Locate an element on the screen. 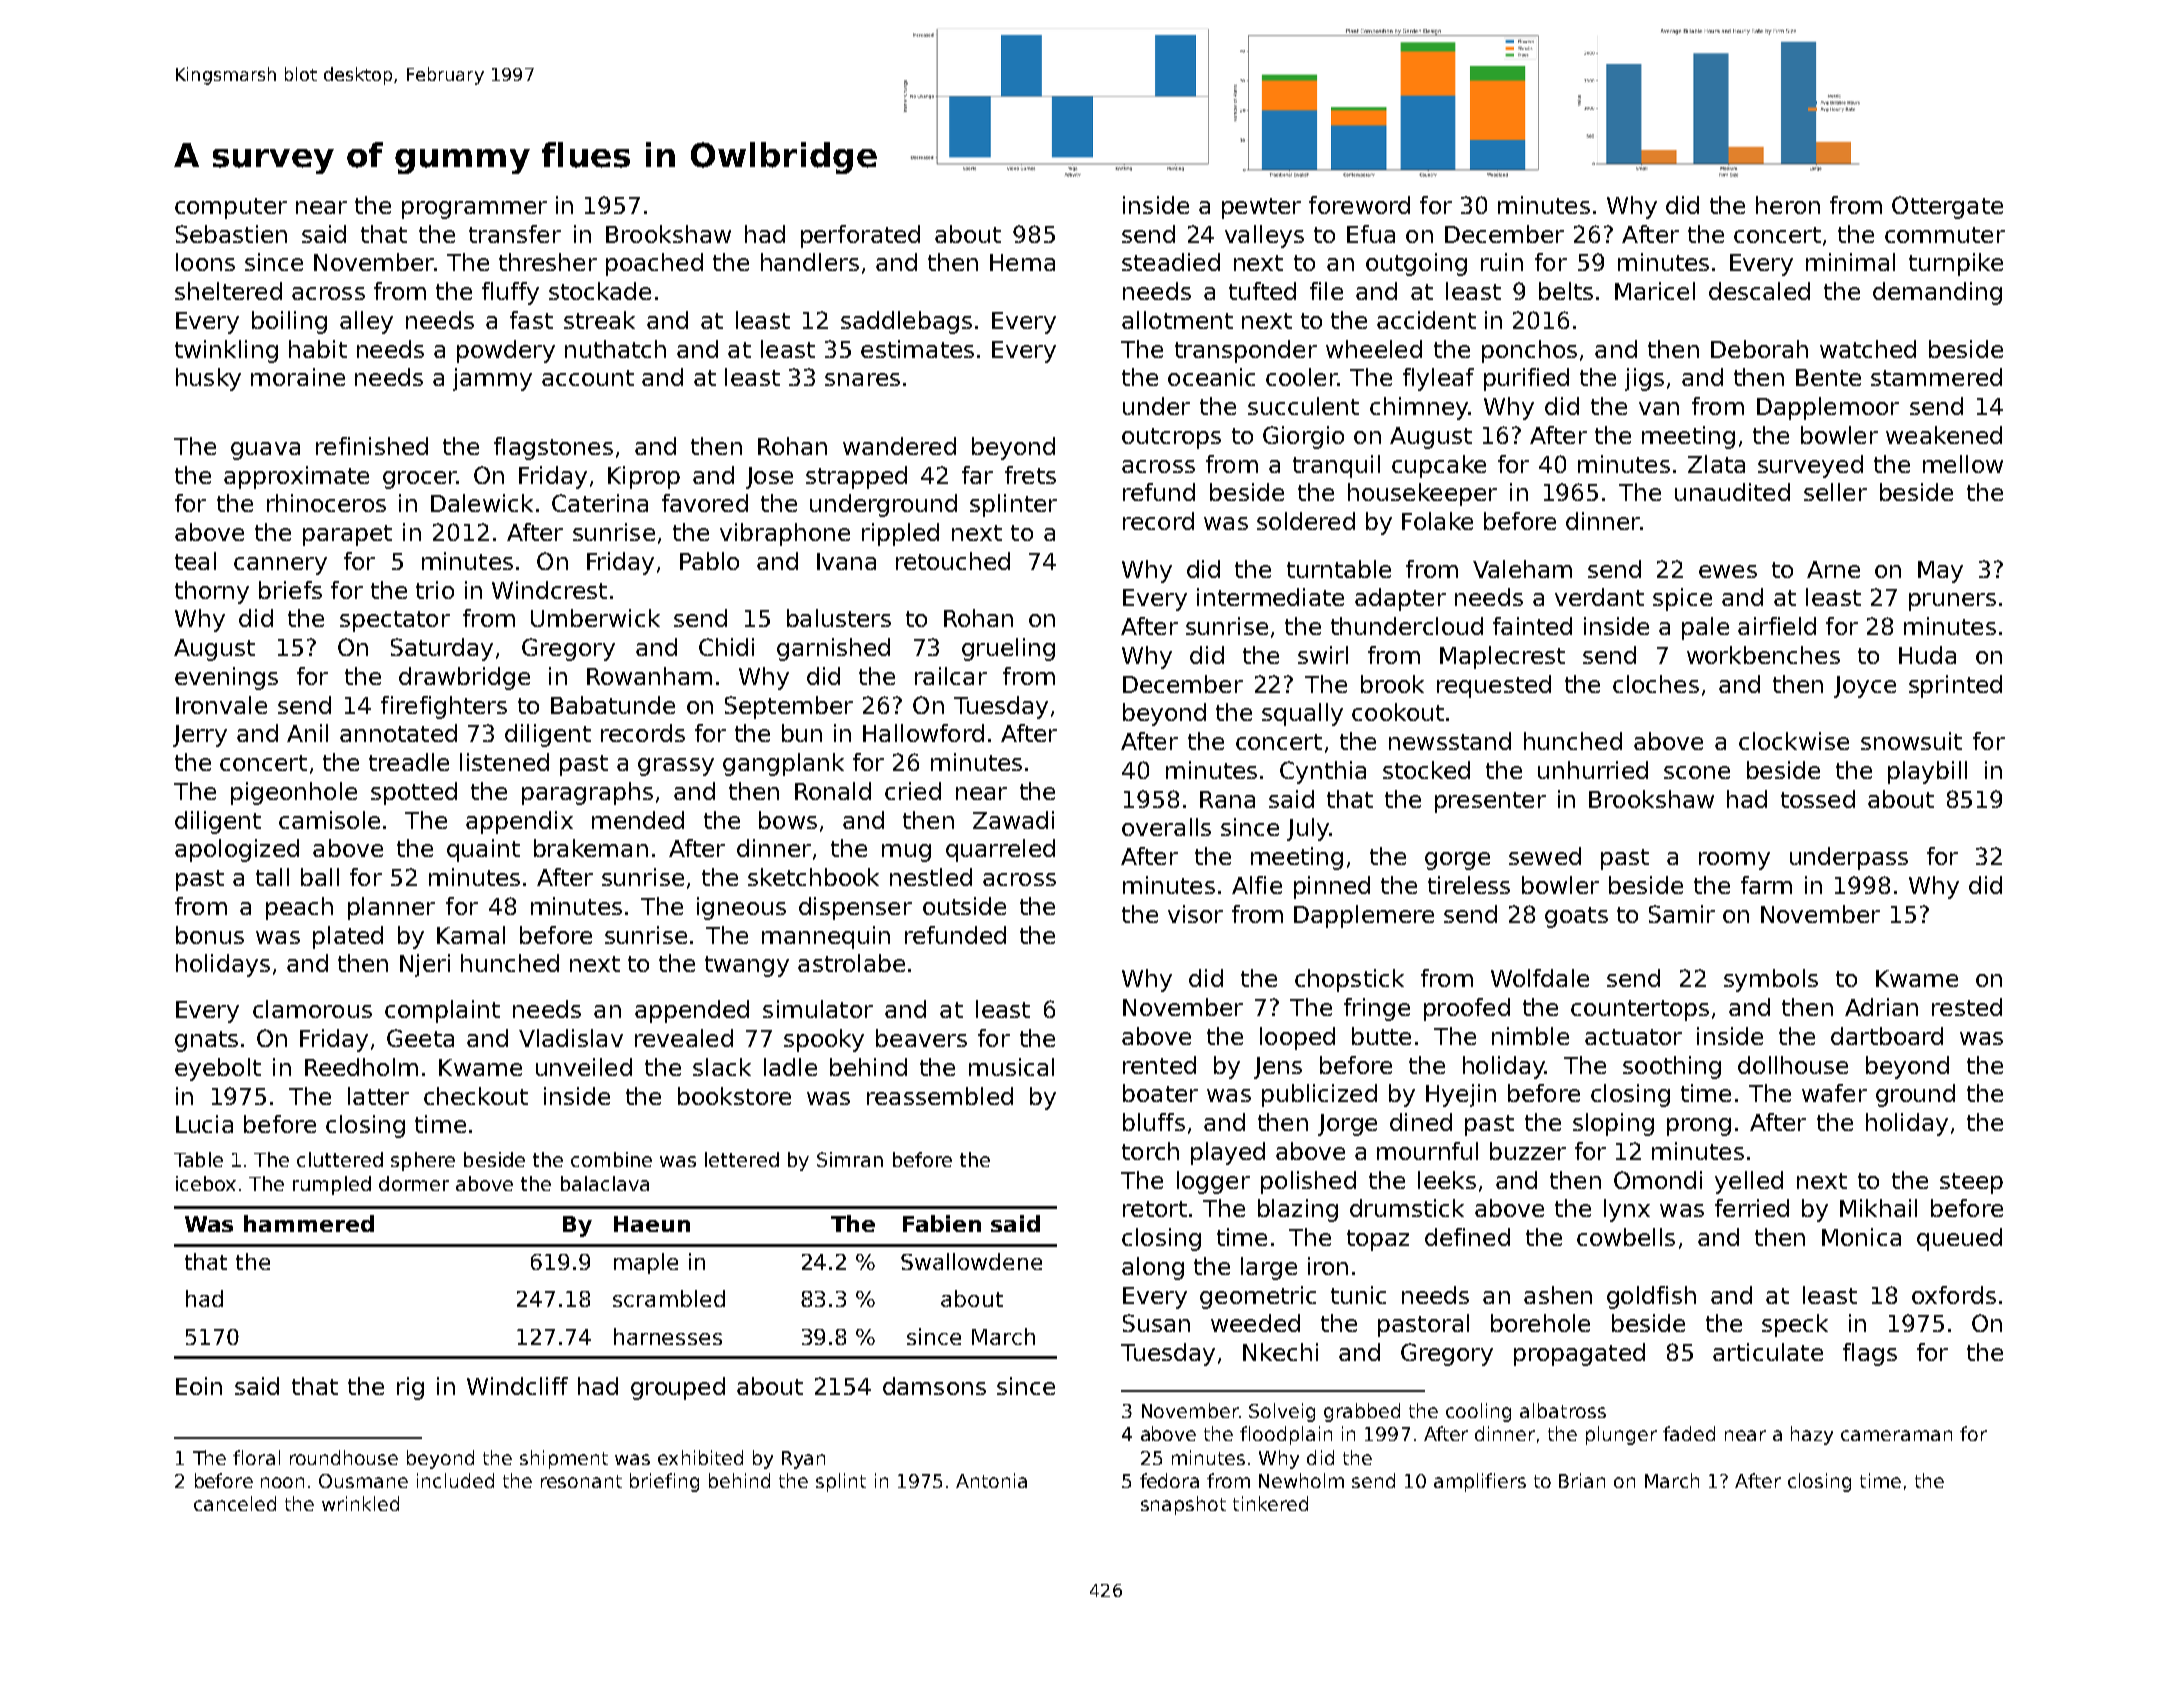 Image resolution: width=2178 pixels, height=1683 pixels. Samir is located at coordinates (1682, 914).
